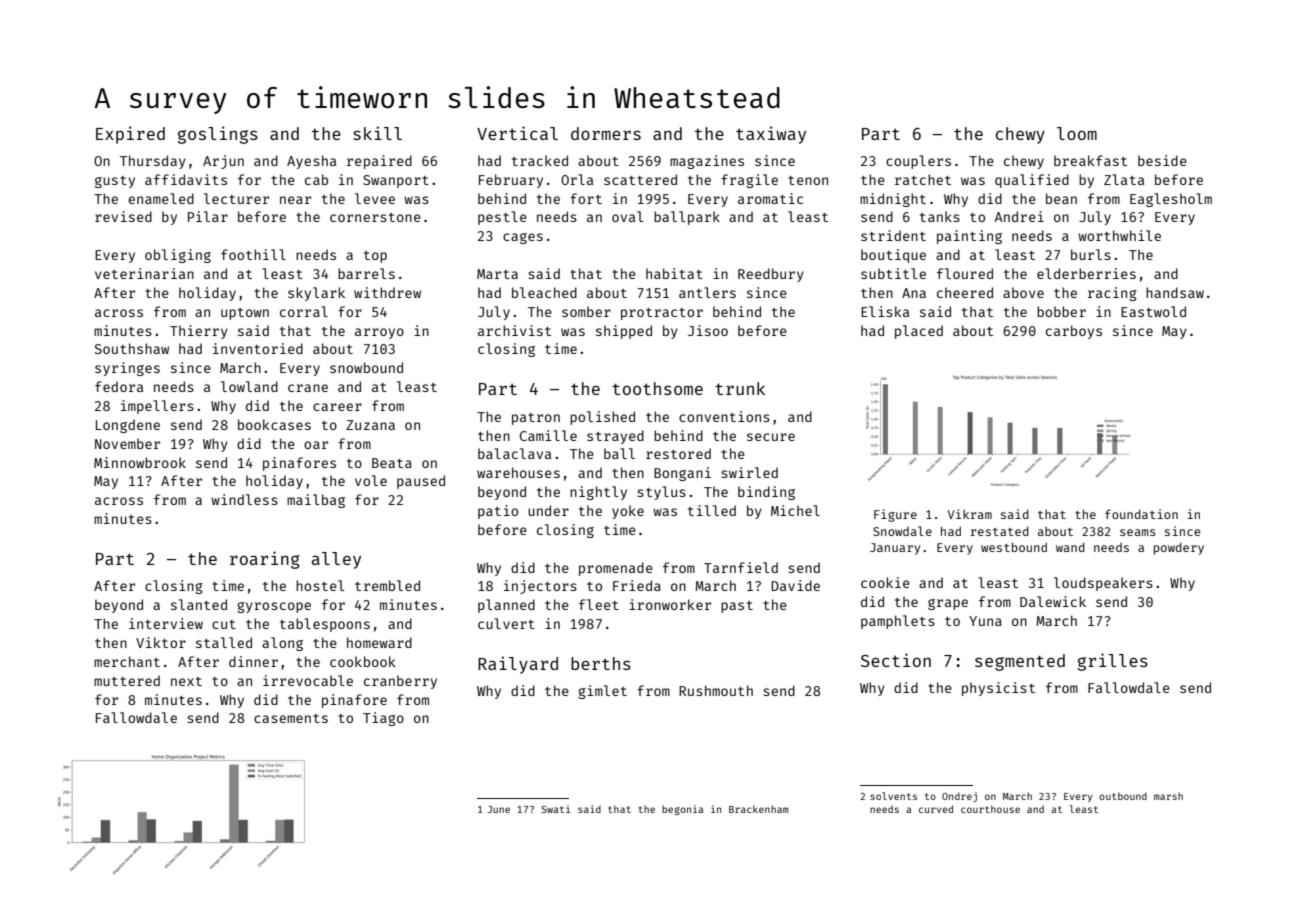 The image size is (1308, 924). I want to click on foundation, so click(1141, 514).
